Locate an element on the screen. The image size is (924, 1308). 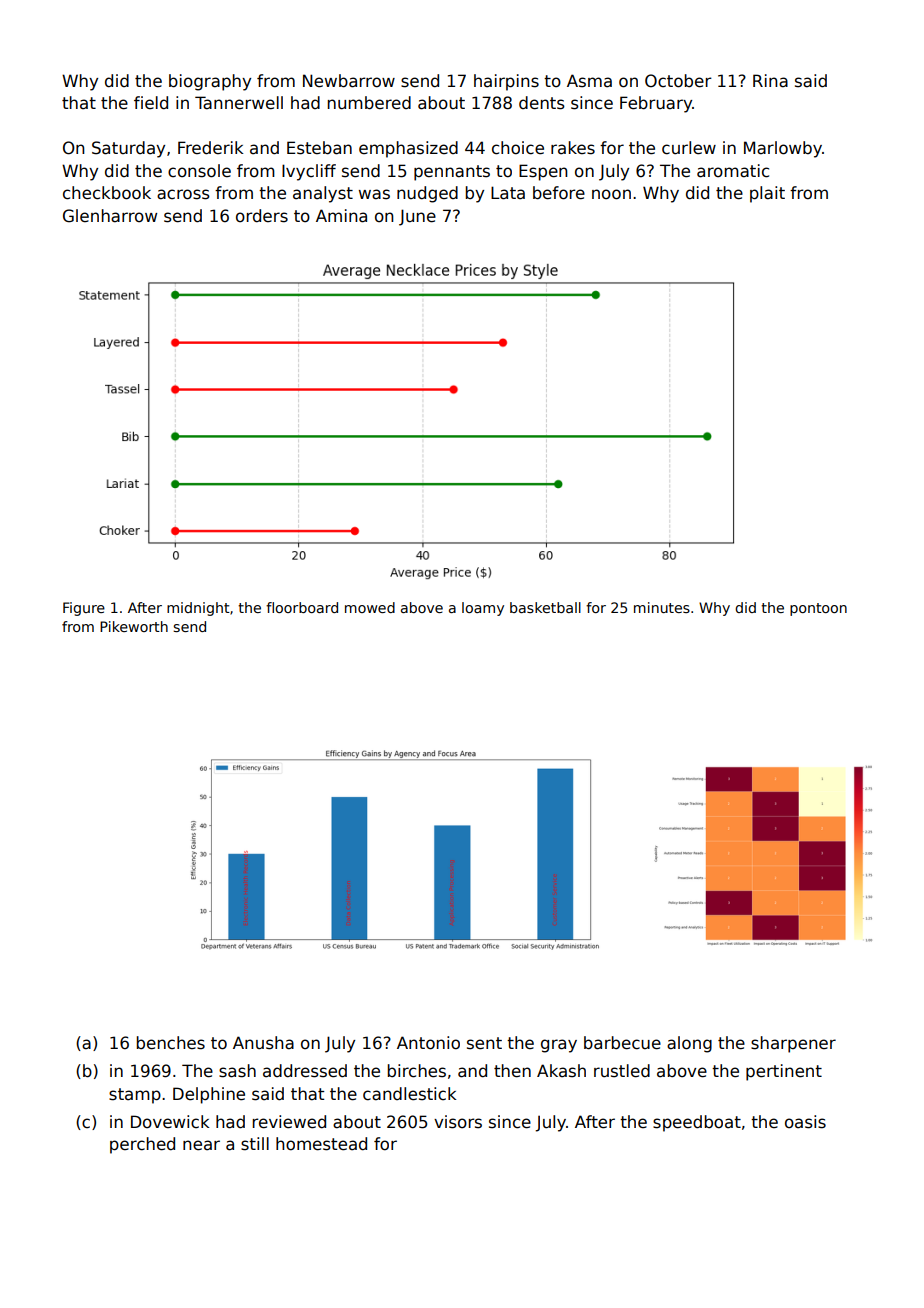
choice is located at coordinates (518, 148).
